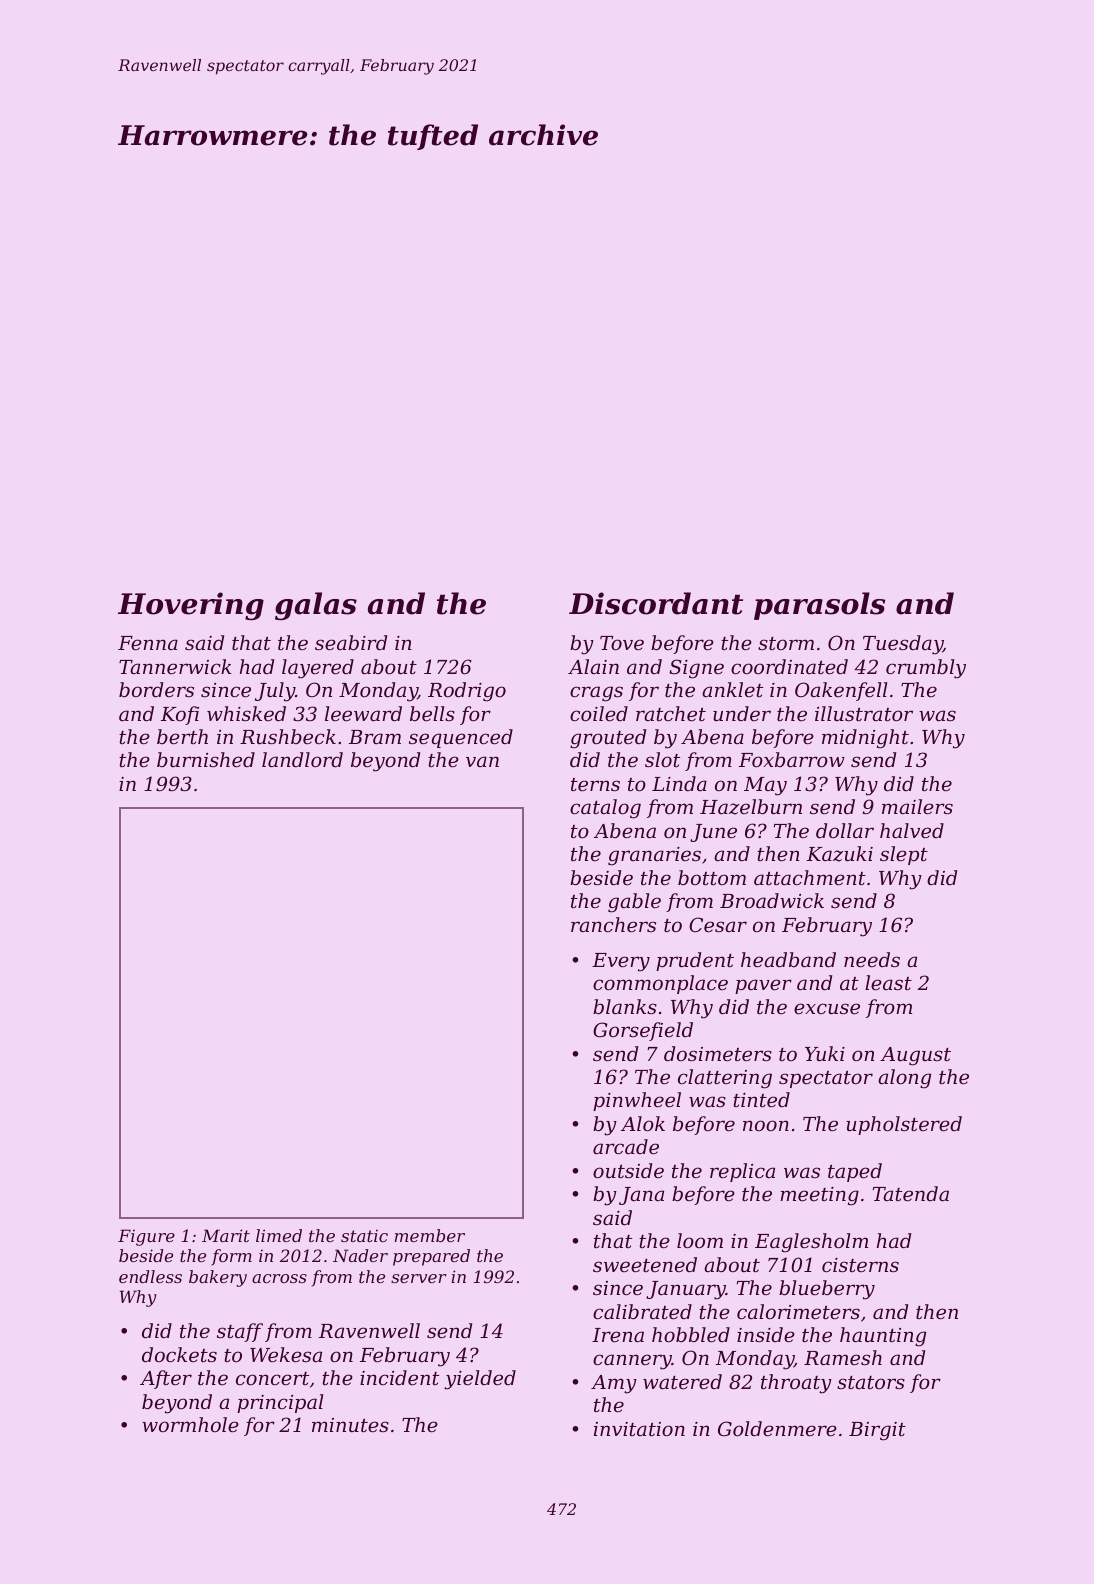  What do you see at coordinates (917, 806) in the image?
I see `mailers` at bounding box center [917, 806].
